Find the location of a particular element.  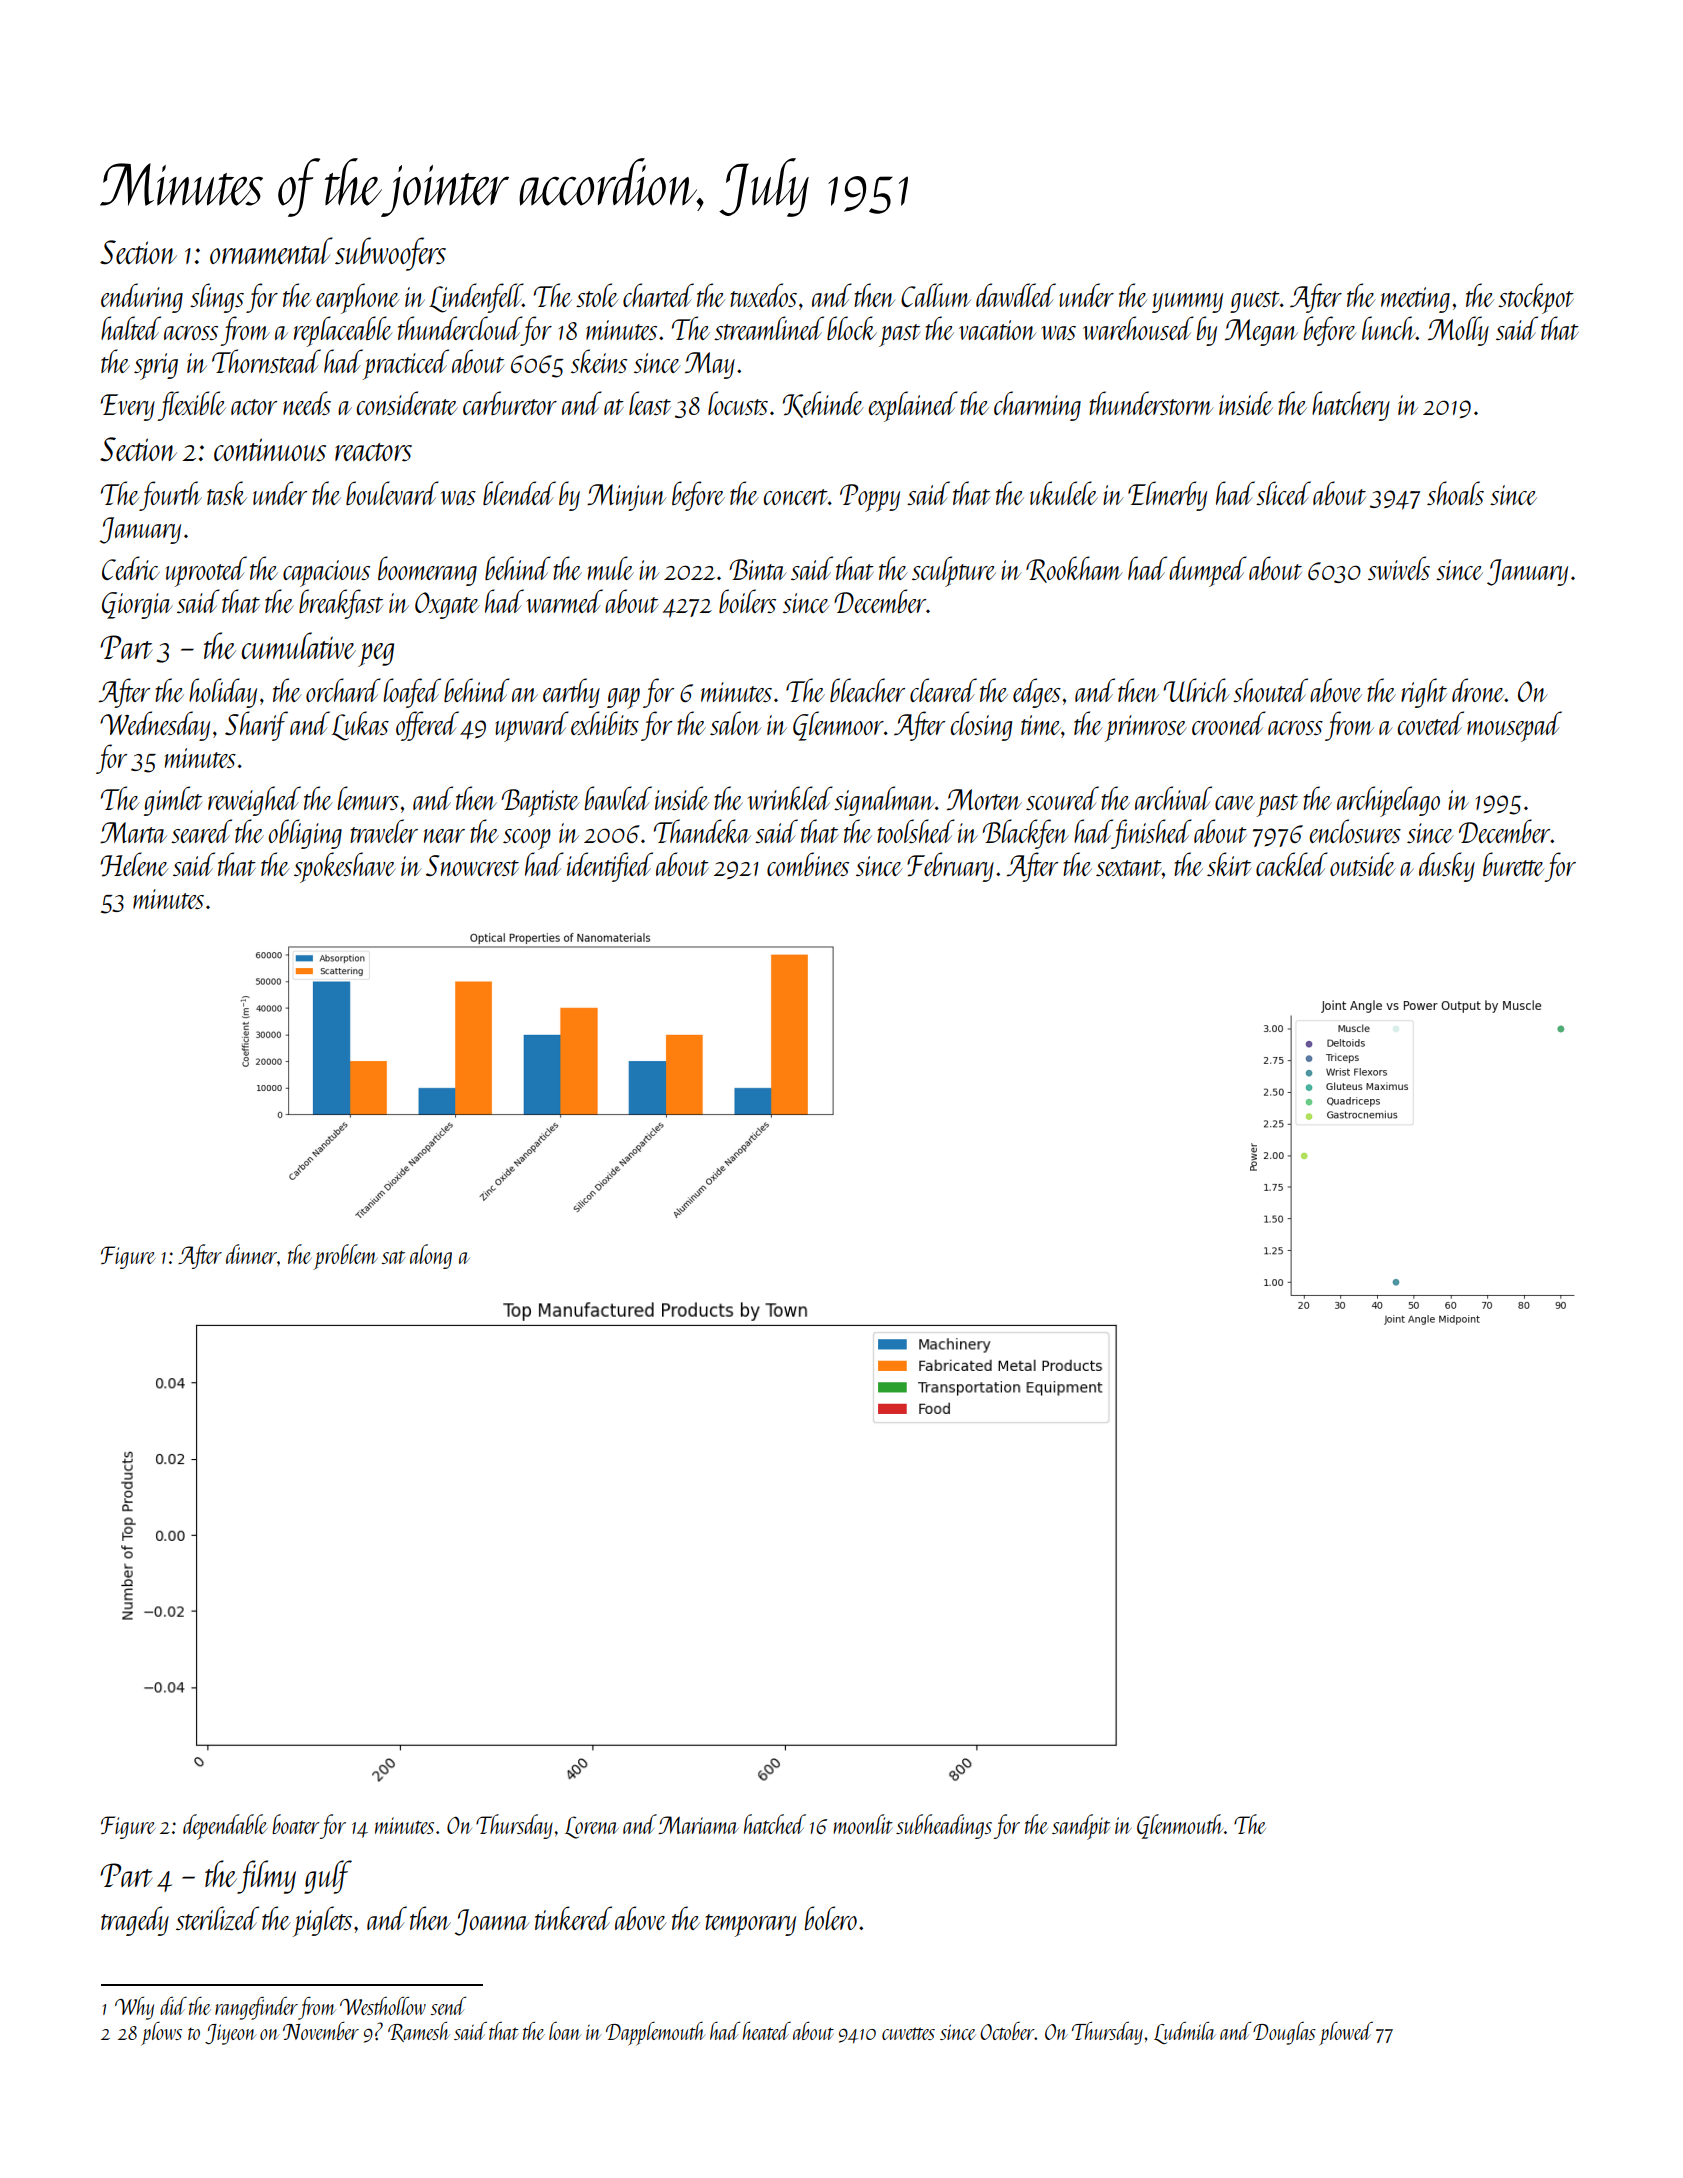

shoals is located at coordinates (1455, 493).
